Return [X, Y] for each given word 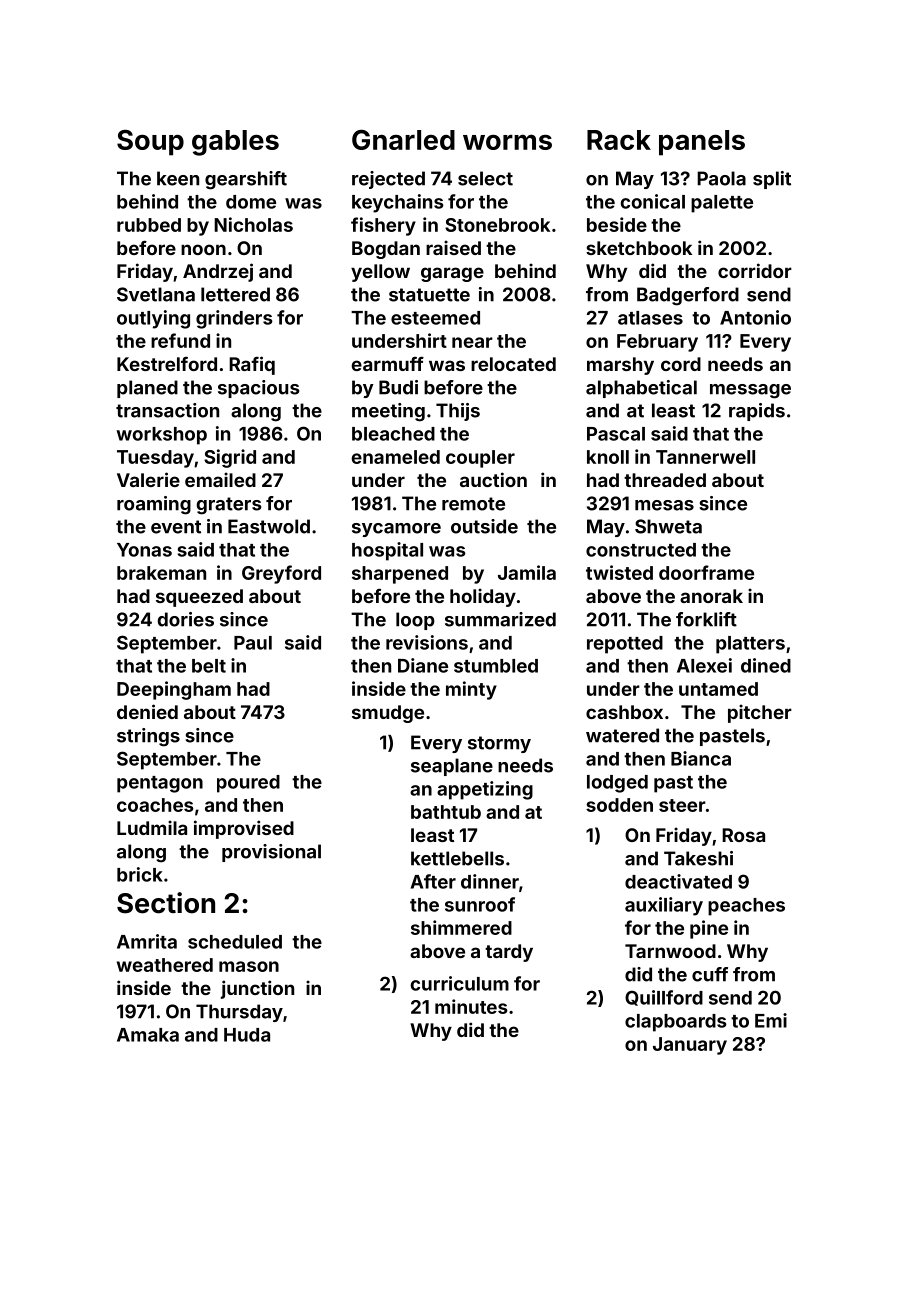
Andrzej [218, 272]
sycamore [396, 530]
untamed [718, 689]
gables [235, 143]
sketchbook [639, 248]
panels [702, 143]
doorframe [706, 572]
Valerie [148, 479]
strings [148, 737]
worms [507, 142]
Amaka [148, 1035]
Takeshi [698, 858]
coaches [155, 805]
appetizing [485, 790]
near [472, 342]
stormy [499, 744]
